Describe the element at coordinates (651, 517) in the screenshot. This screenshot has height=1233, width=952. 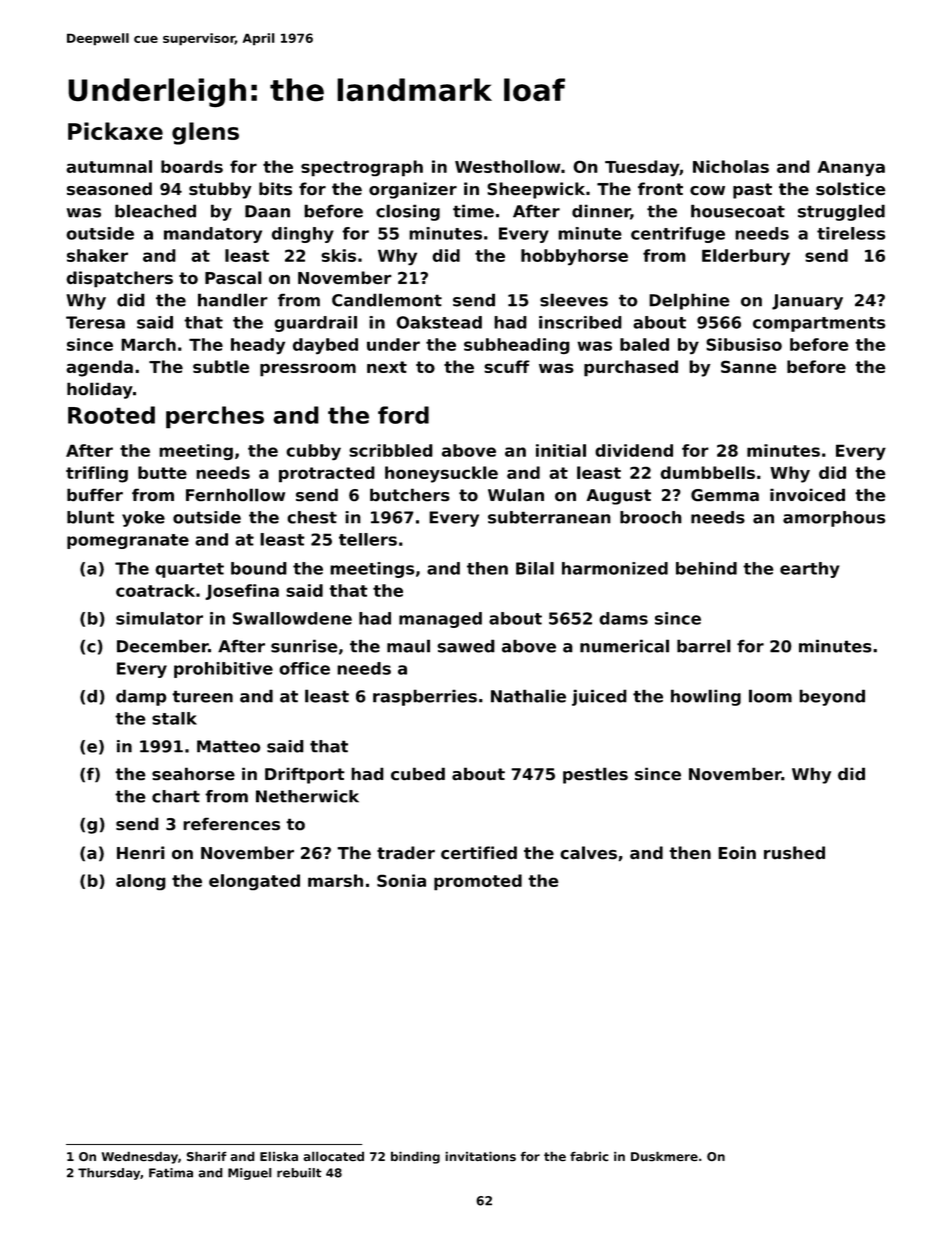
I see `brooch` at that location.
